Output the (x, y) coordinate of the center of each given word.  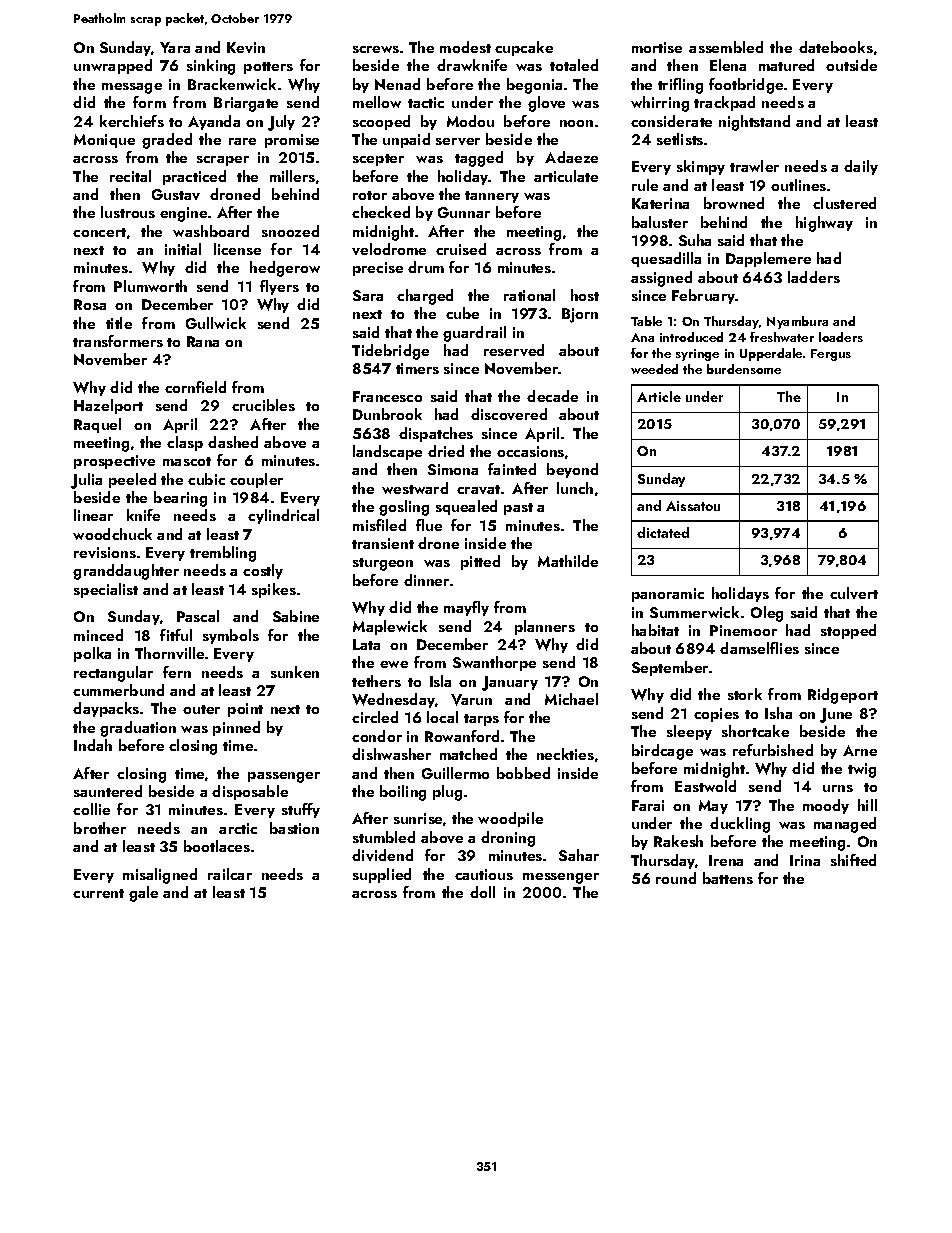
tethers (376, 681)
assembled (726, 47)
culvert (854, 593)
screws (376, 49)
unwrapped (113, 66)
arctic (238, 828)
